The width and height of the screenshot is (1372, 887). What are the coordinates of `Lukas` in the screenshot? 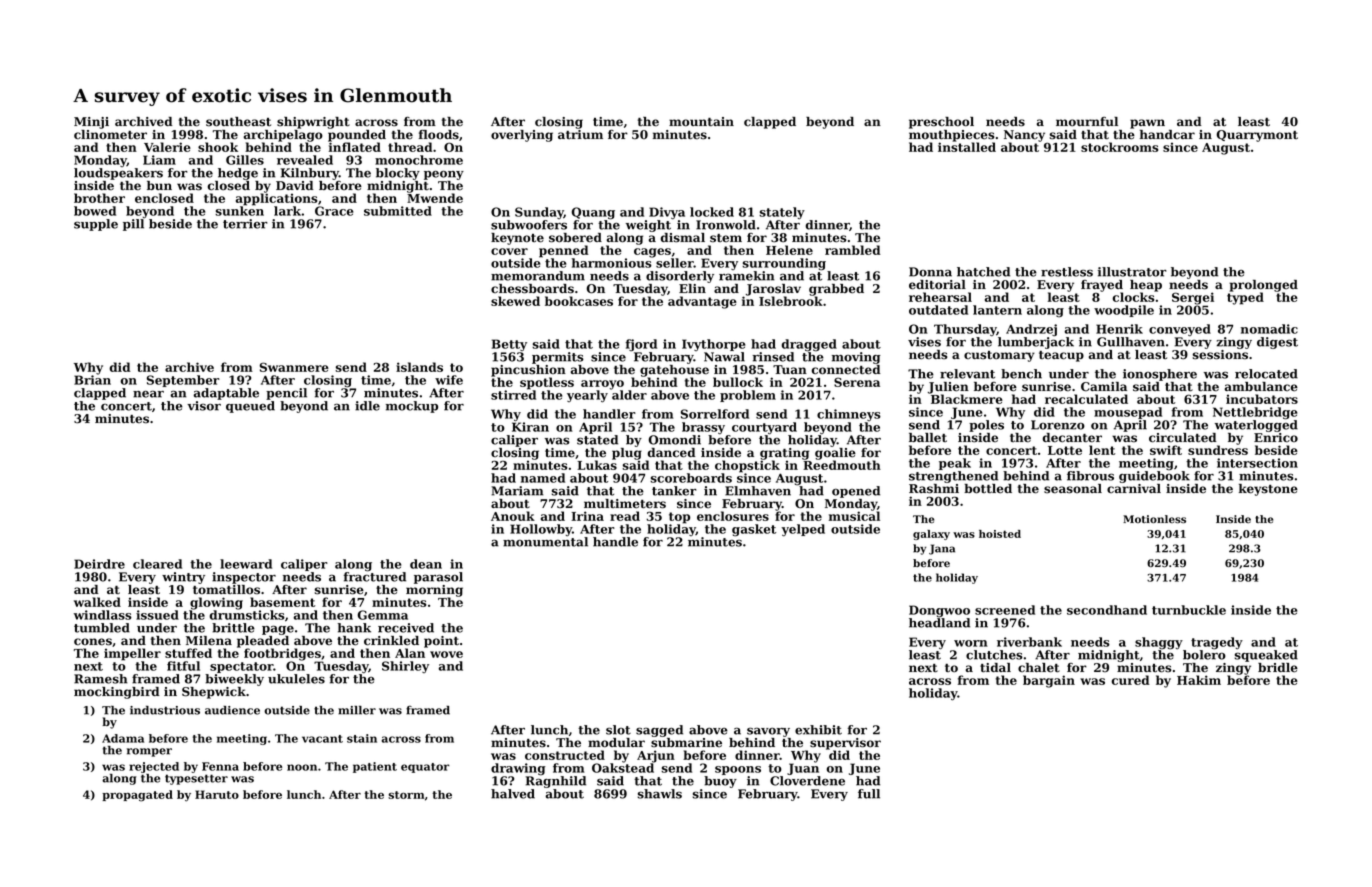 It's located at (597, 465).
